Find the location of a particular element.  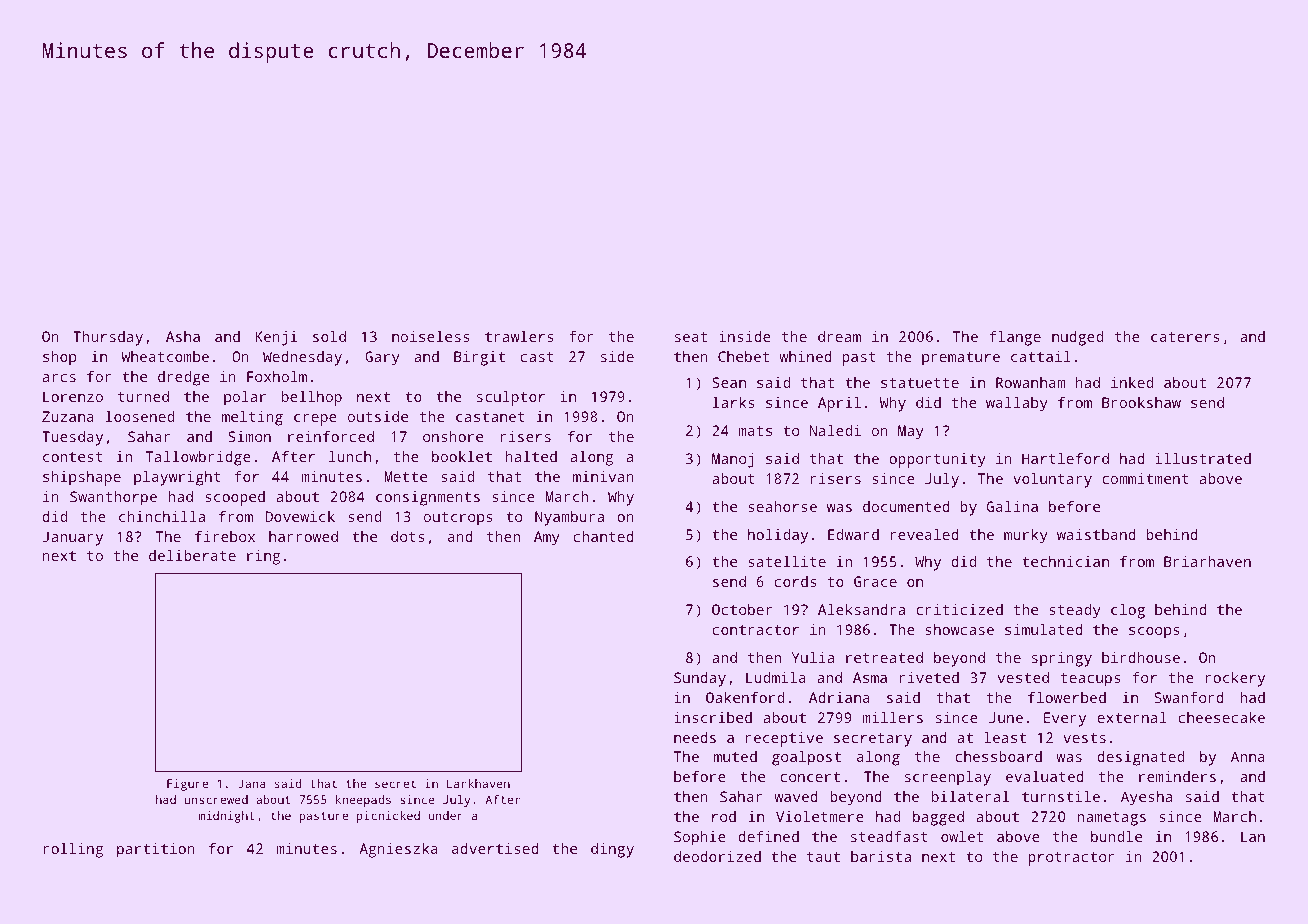

commitment is located at coordinates (1145, 478).
